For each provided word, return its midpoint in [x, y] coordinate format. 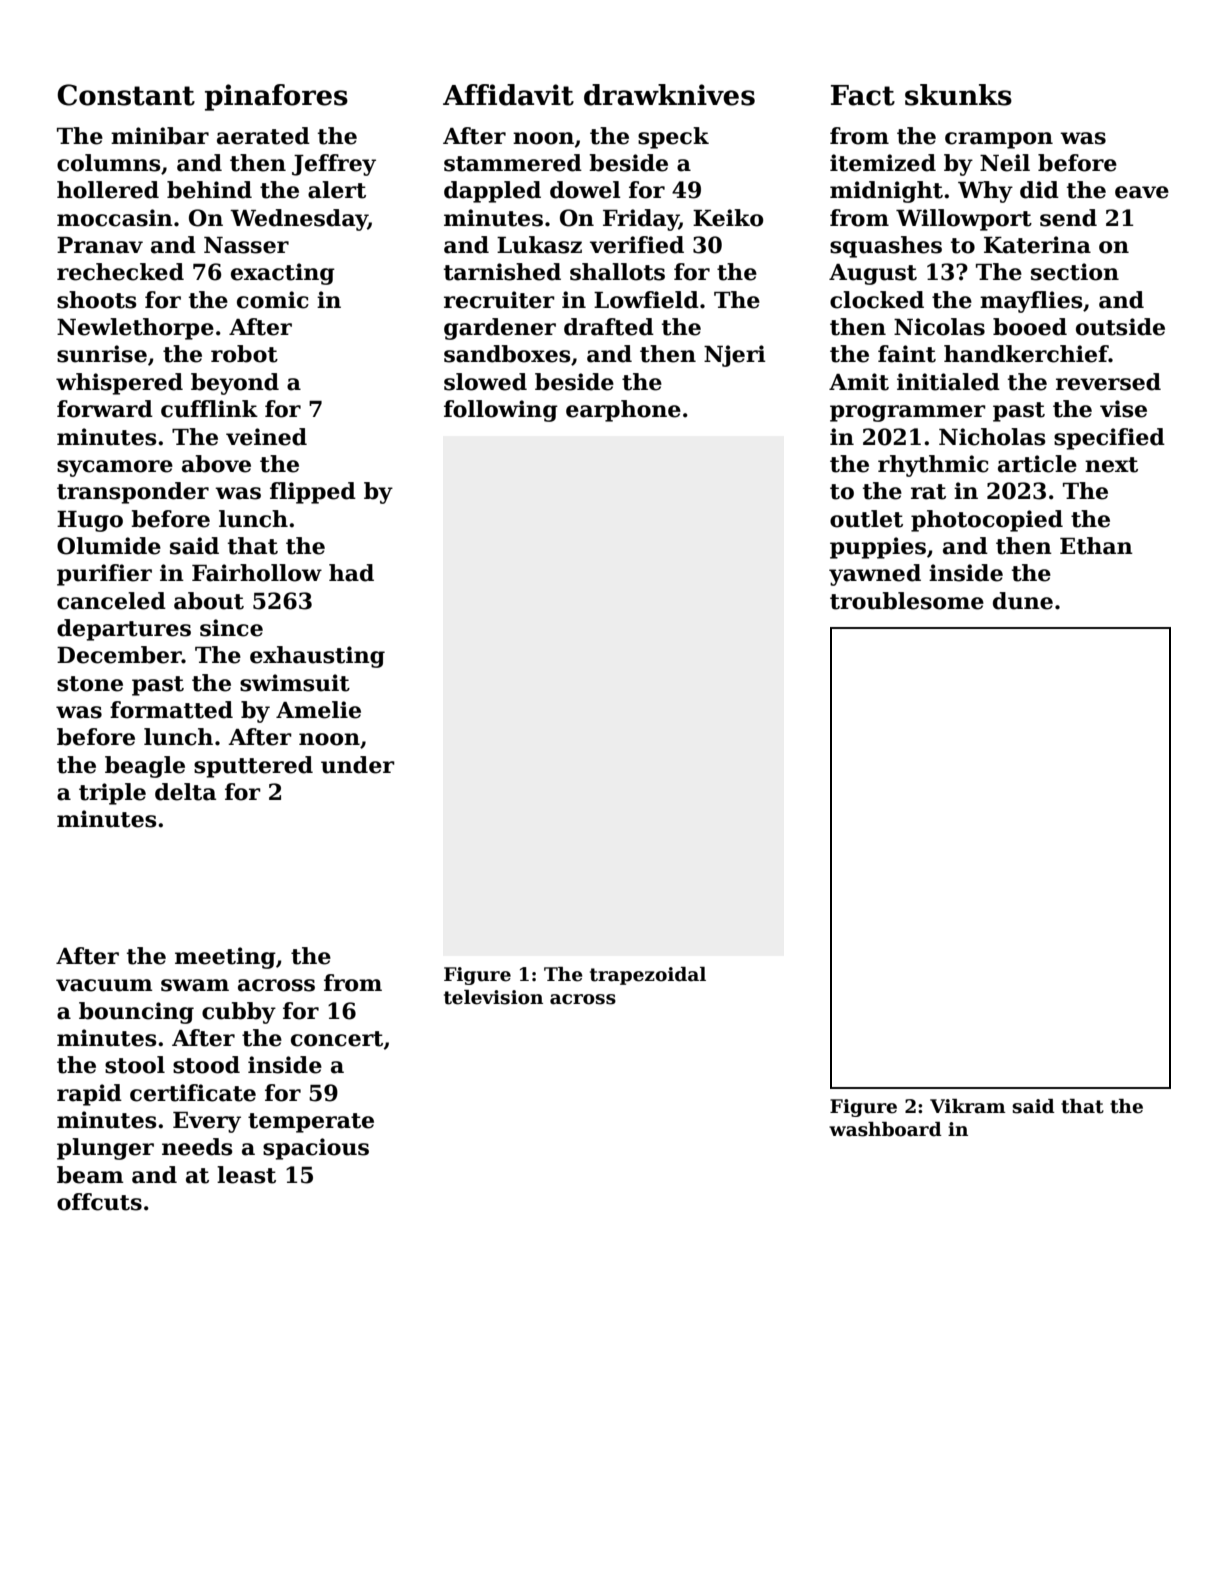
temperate [311, 1123]
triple [112, 794]
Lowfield [646, 300]
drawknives [669, 95]
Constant [126, 95]
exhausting [317, 657]
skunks [958, 95]
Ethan [1096, 546]
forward [105, 409]
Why [985, 192]
